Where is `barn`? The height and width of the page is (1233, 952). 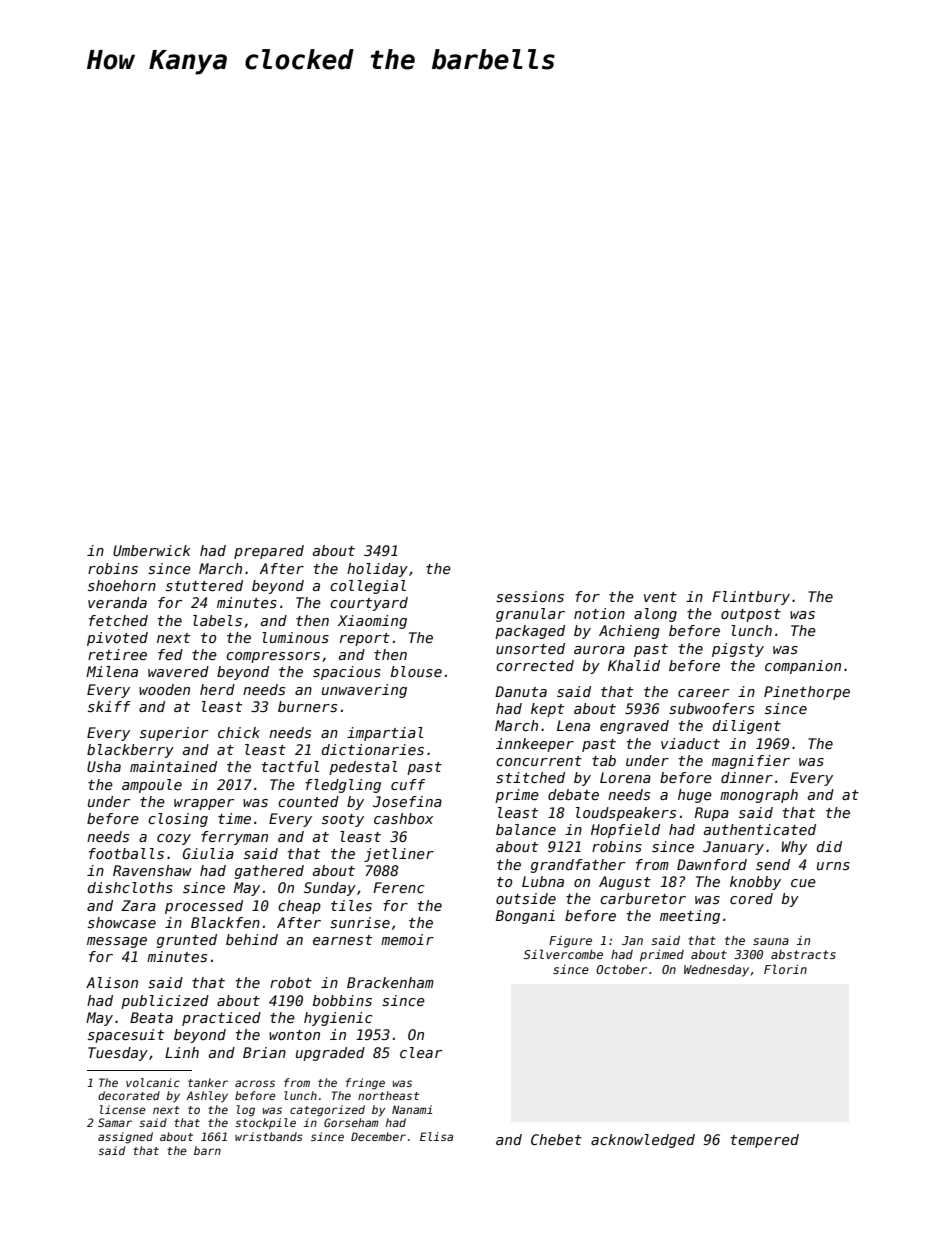 barn is located at coordinates (207, 1150).
